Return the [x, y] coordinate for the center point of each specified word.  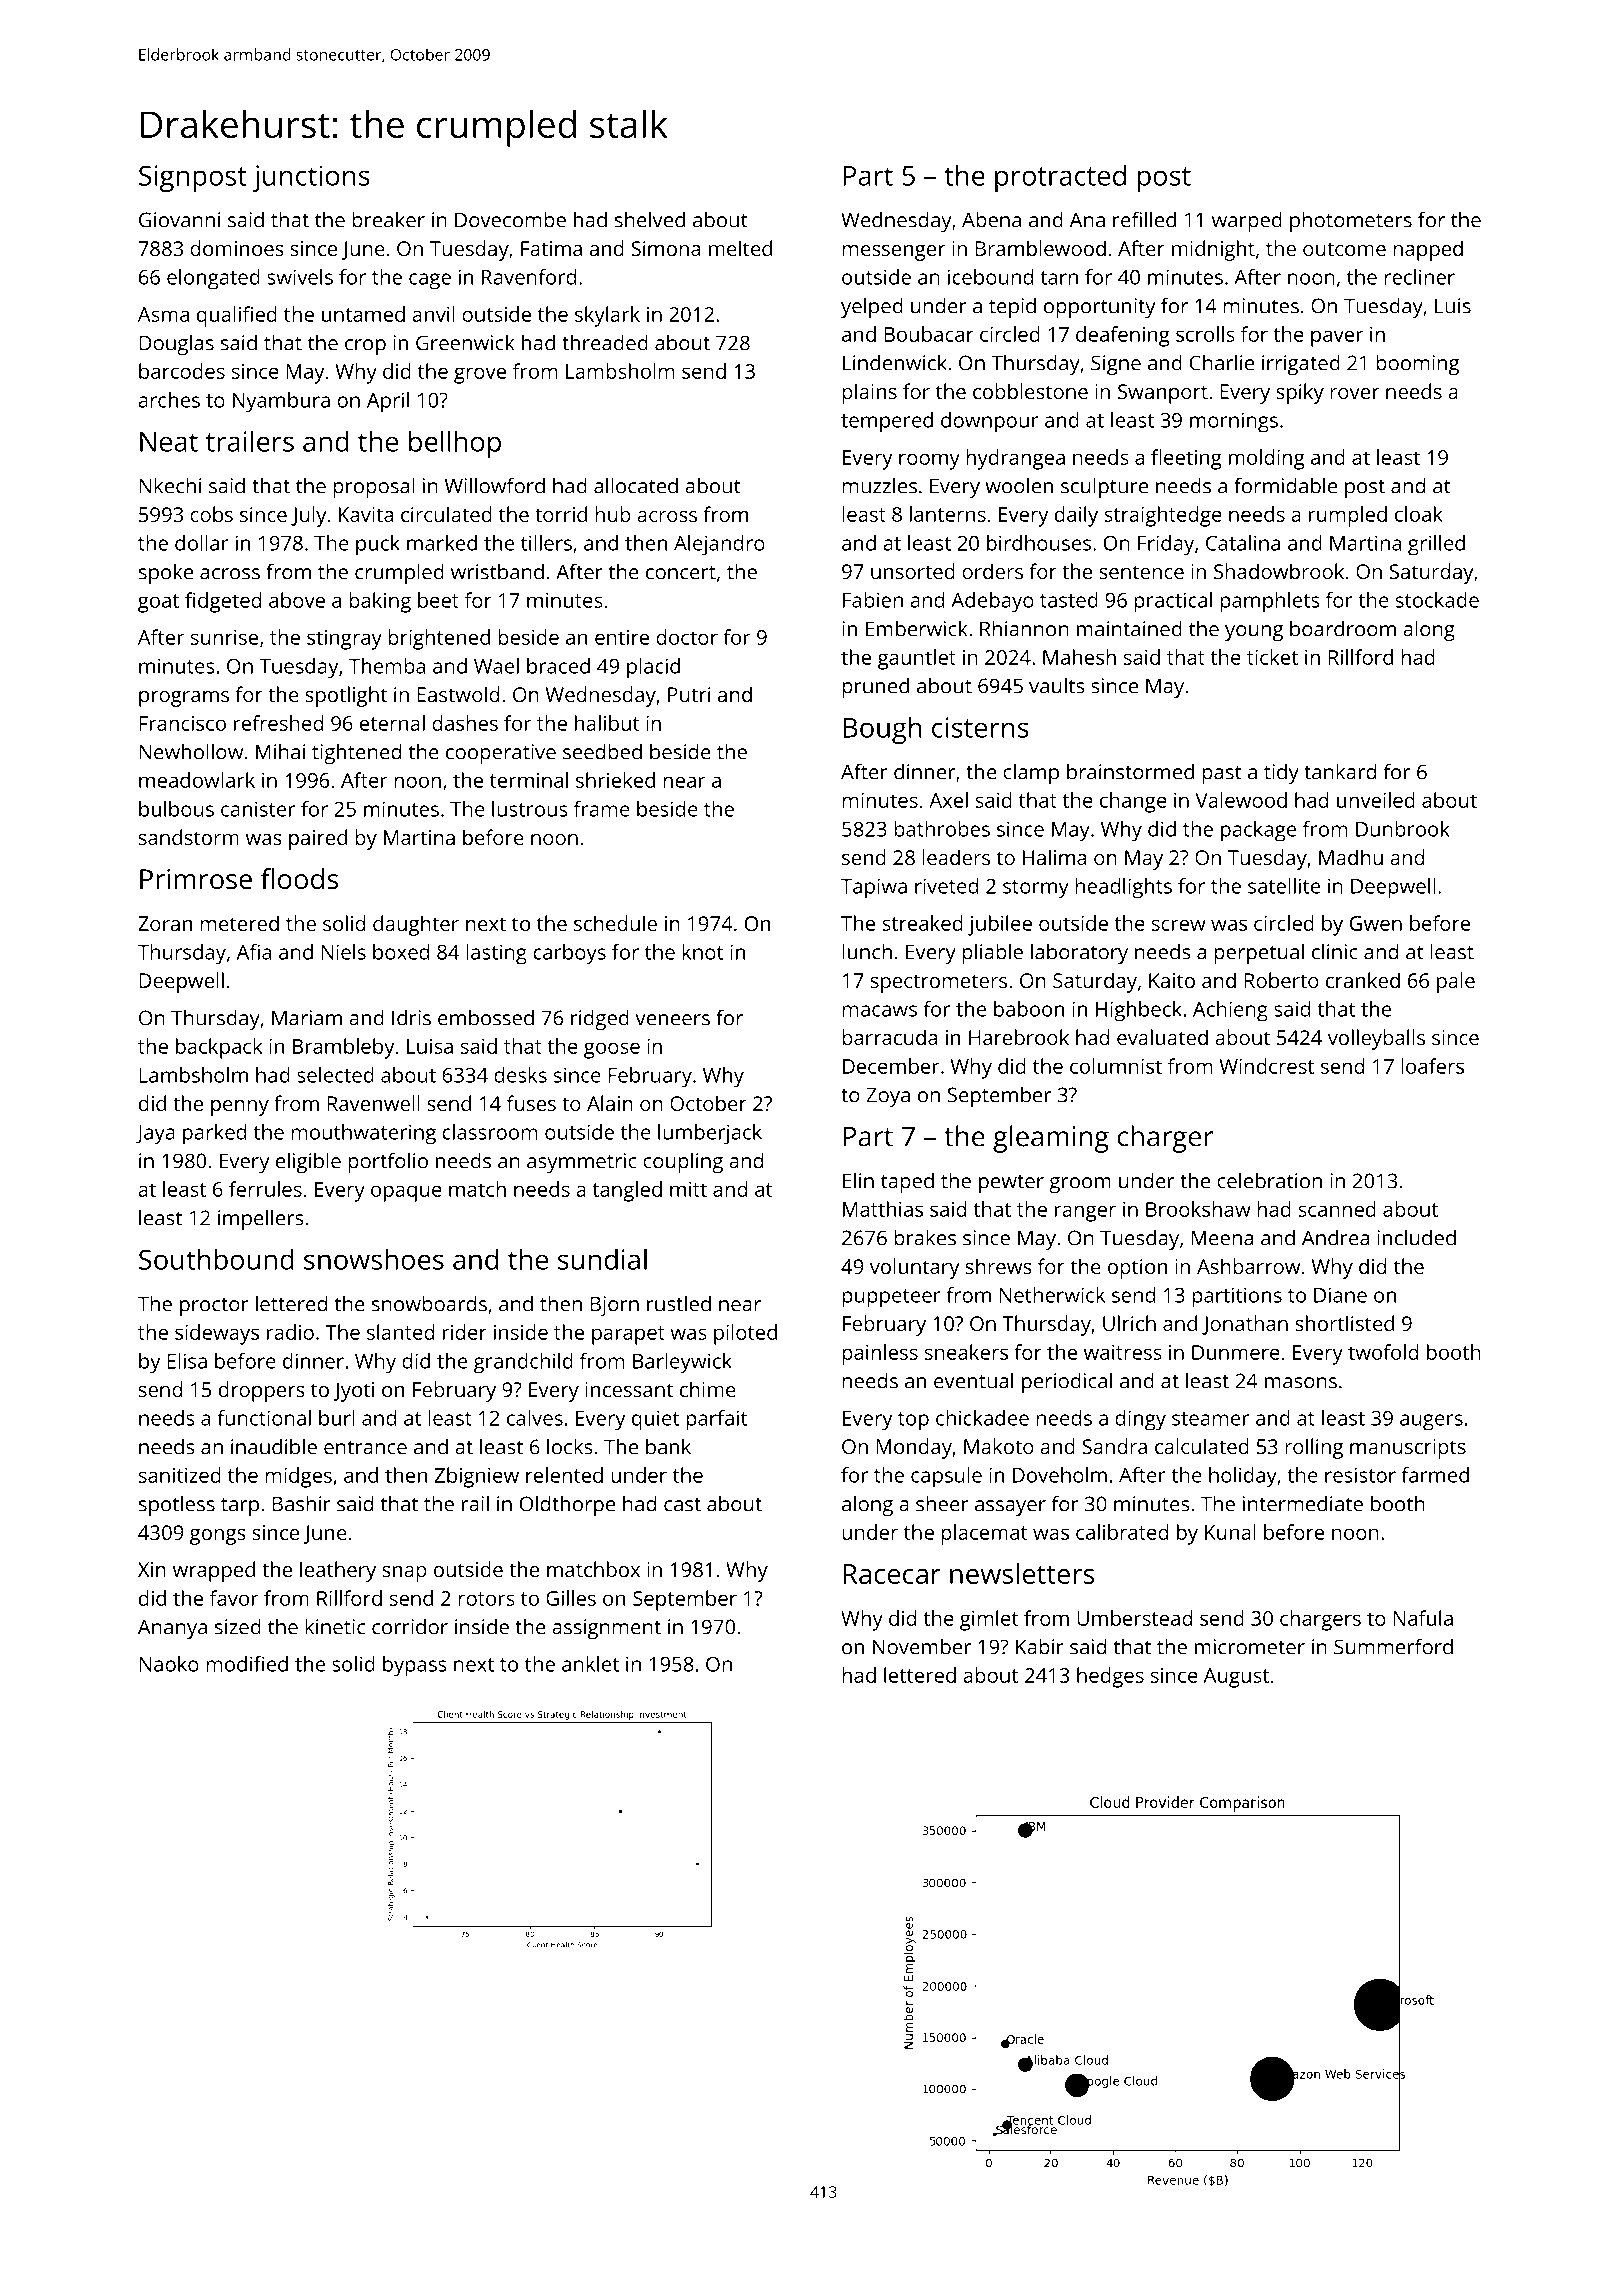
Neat [169, 442]
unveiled [1376, 800]
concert [681, 573]
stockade [1437, 600]
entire [622, 637]
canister [258, 809]
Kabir [1040, 1646]
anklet [590, 1664]
